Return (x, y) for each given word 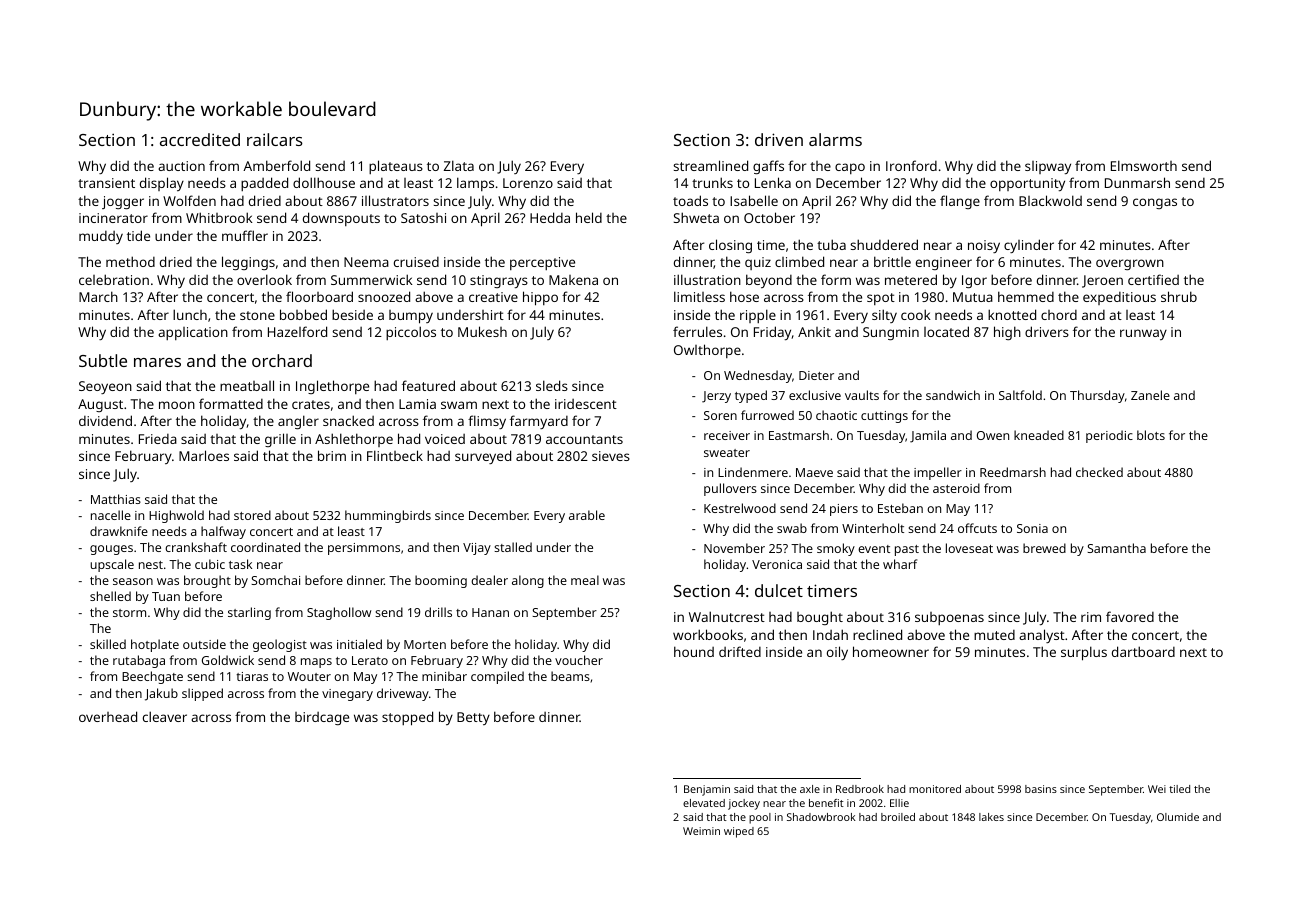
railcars (275, 139)
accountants (584, 439)
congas (1155, 203)
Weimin (701, 831)
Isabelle (754, 200)
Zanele (1150, 395)
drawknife (119, 531)
